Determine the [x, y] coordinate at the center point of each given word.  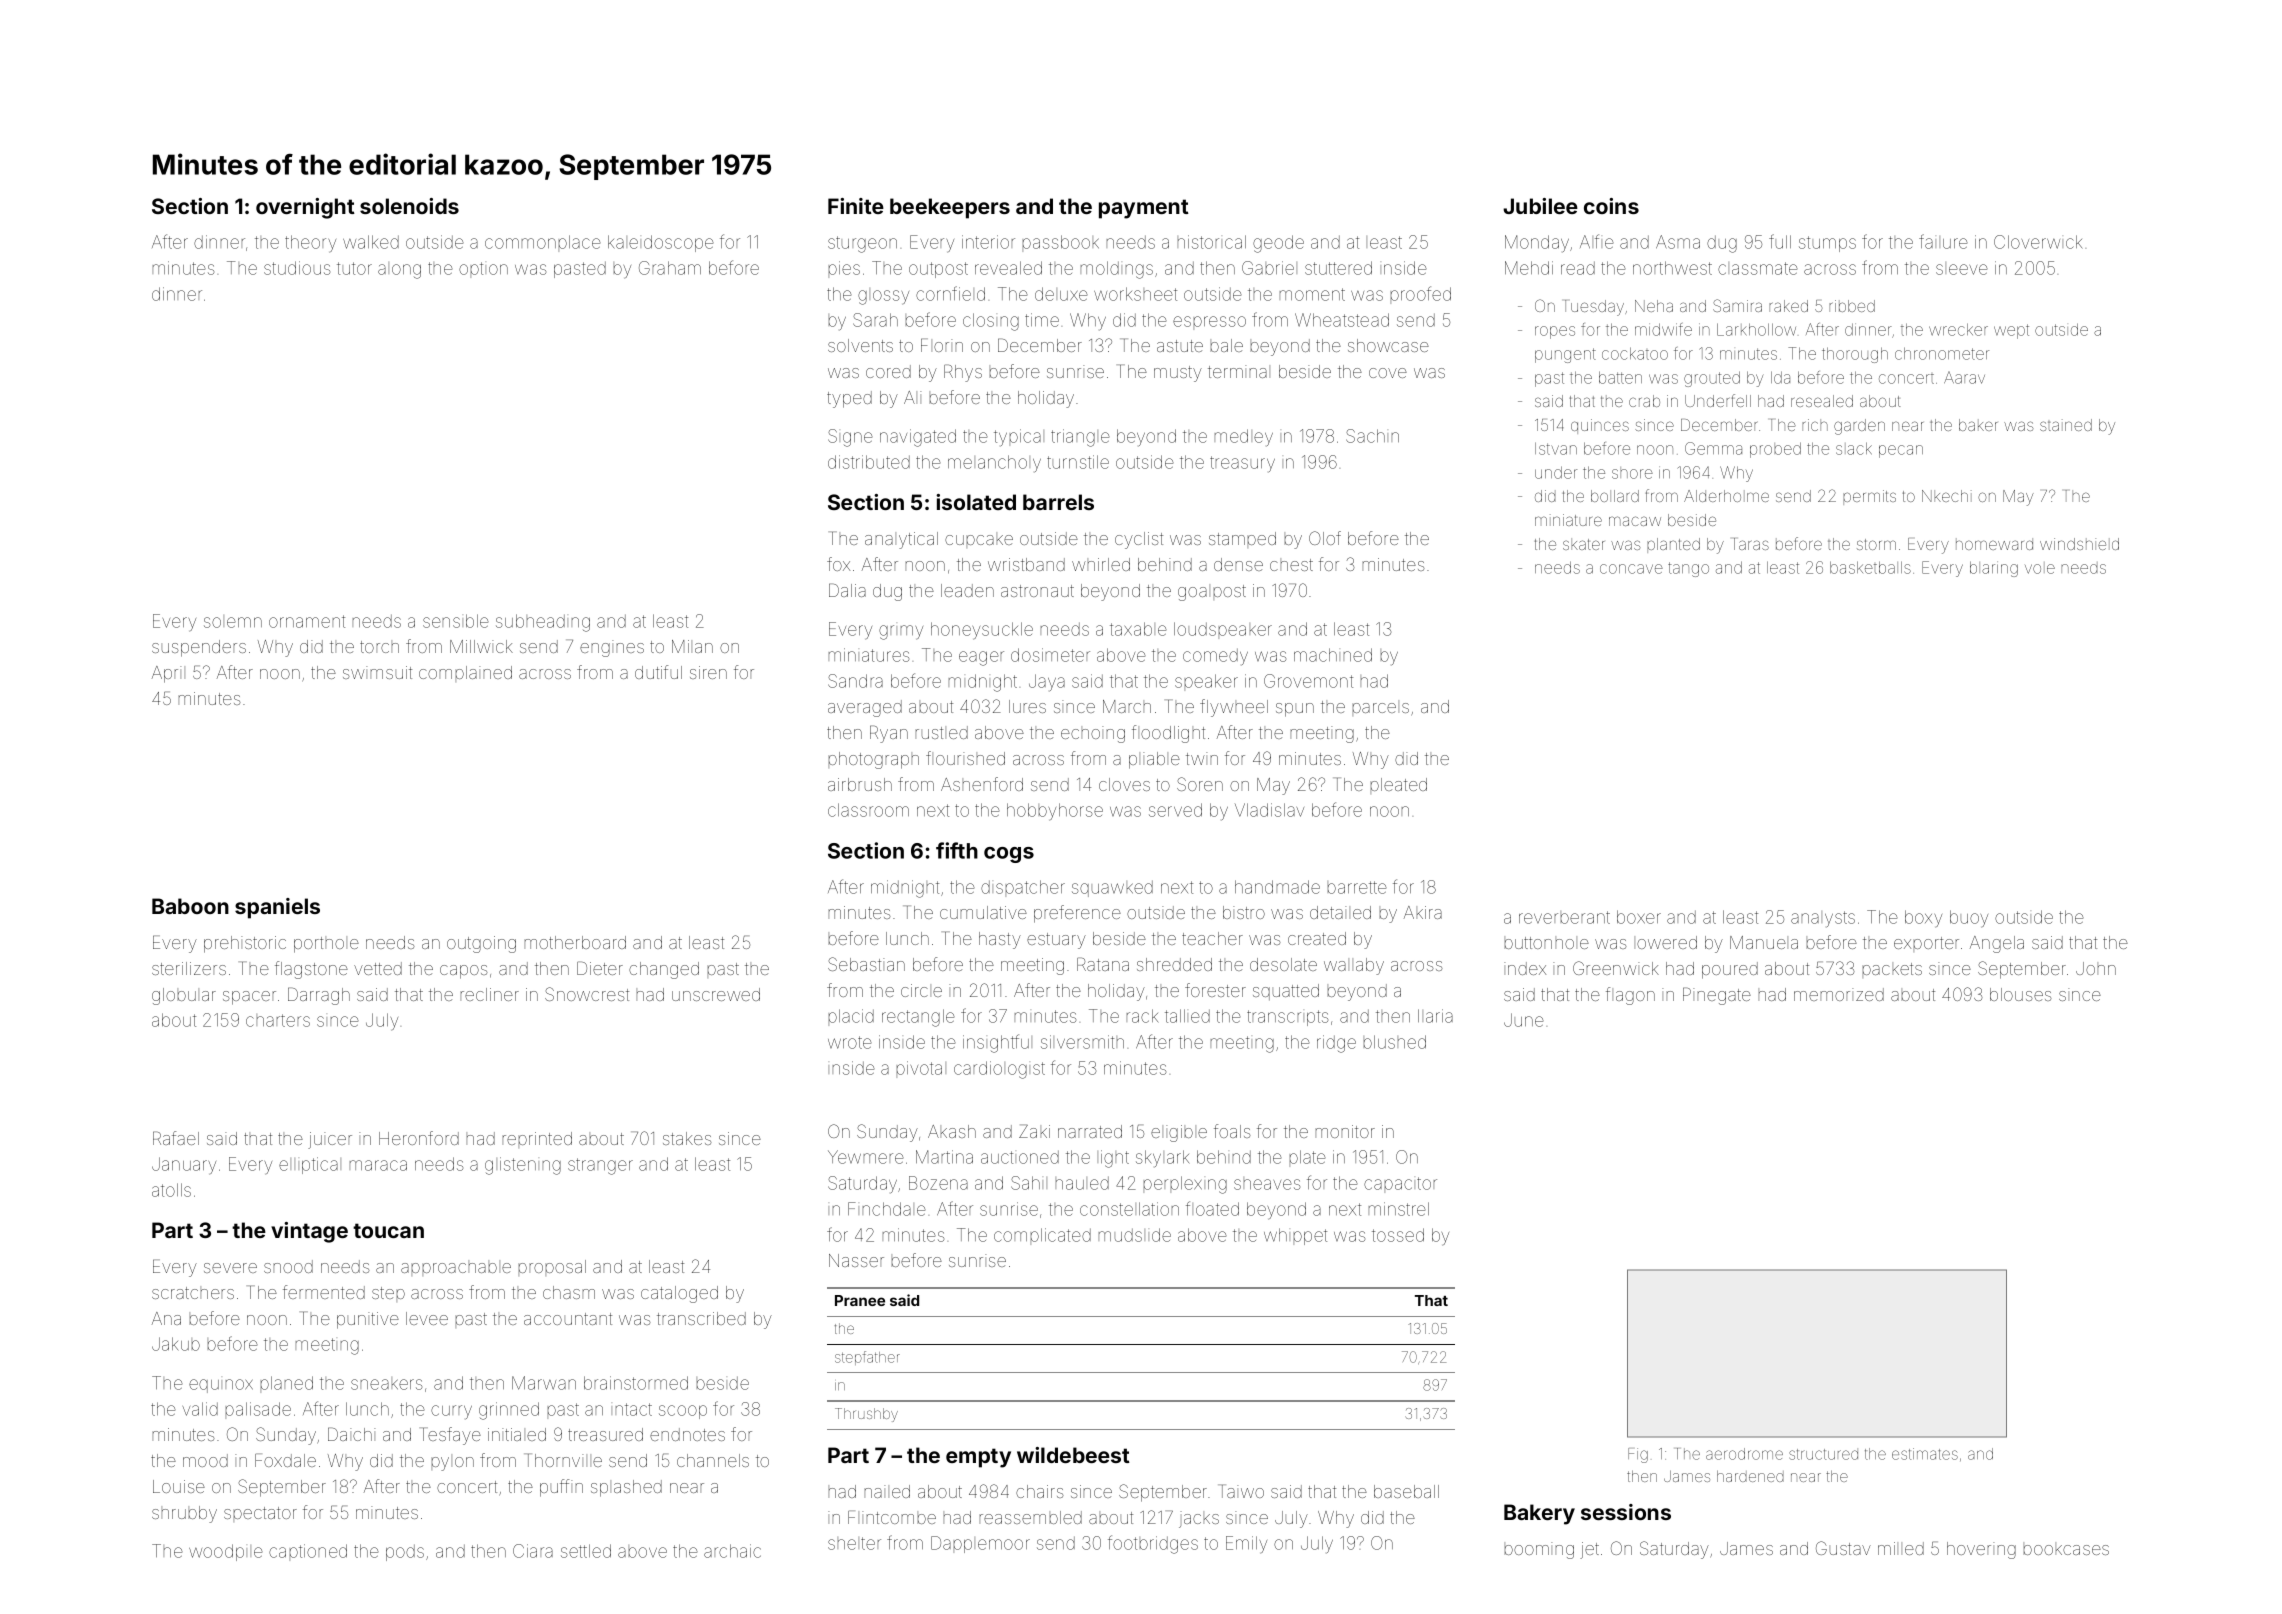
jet [1589, 1550]
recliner [490, 994]
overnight [305, 208]
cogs [1009, 855]
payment [1144, 209]
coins [1611, 206]
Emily [1246, 1545]
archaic [732, 1551]
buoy [1969, 919]
